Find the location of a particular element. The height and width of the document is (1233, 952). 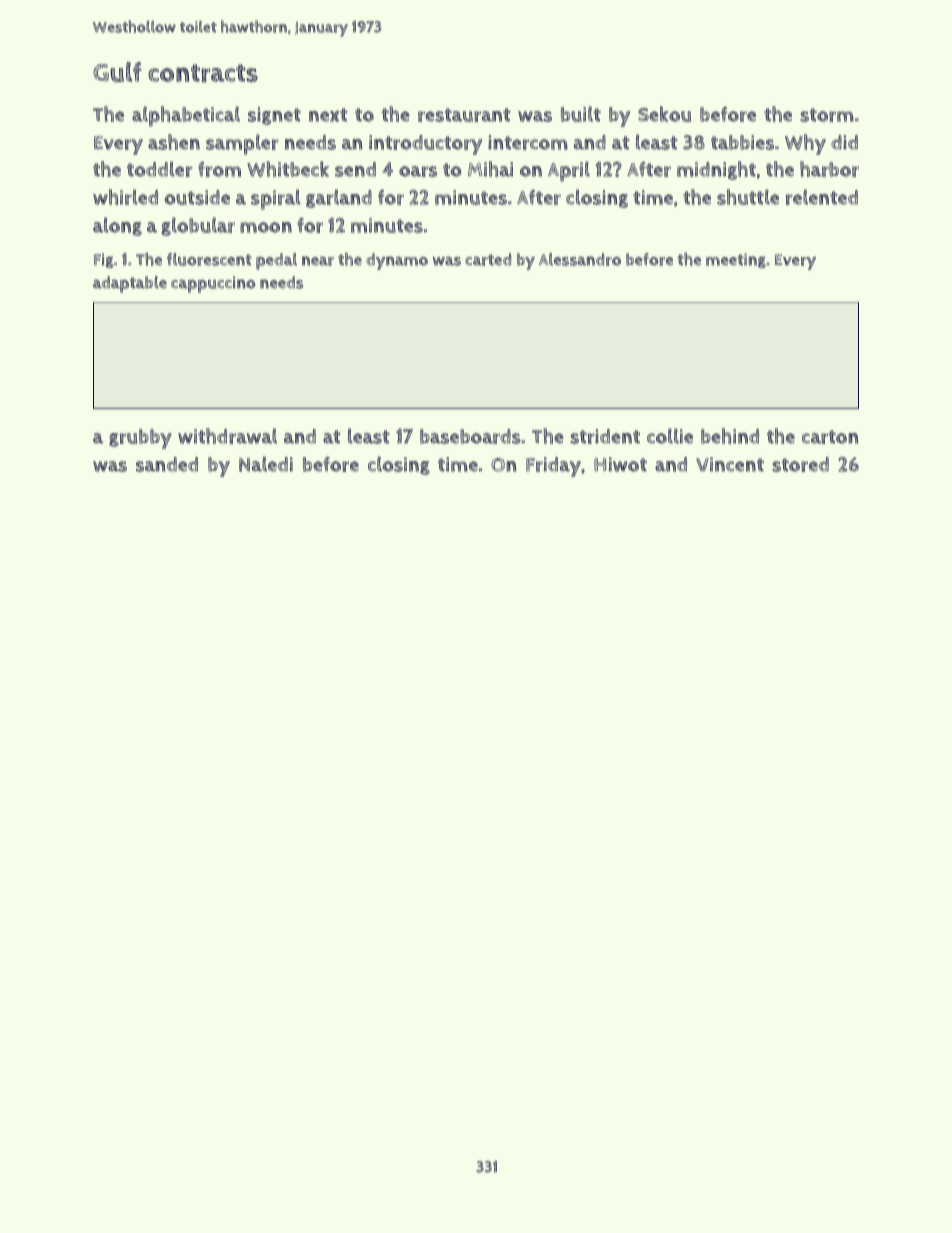

along is located at coordinates (117, 226).
